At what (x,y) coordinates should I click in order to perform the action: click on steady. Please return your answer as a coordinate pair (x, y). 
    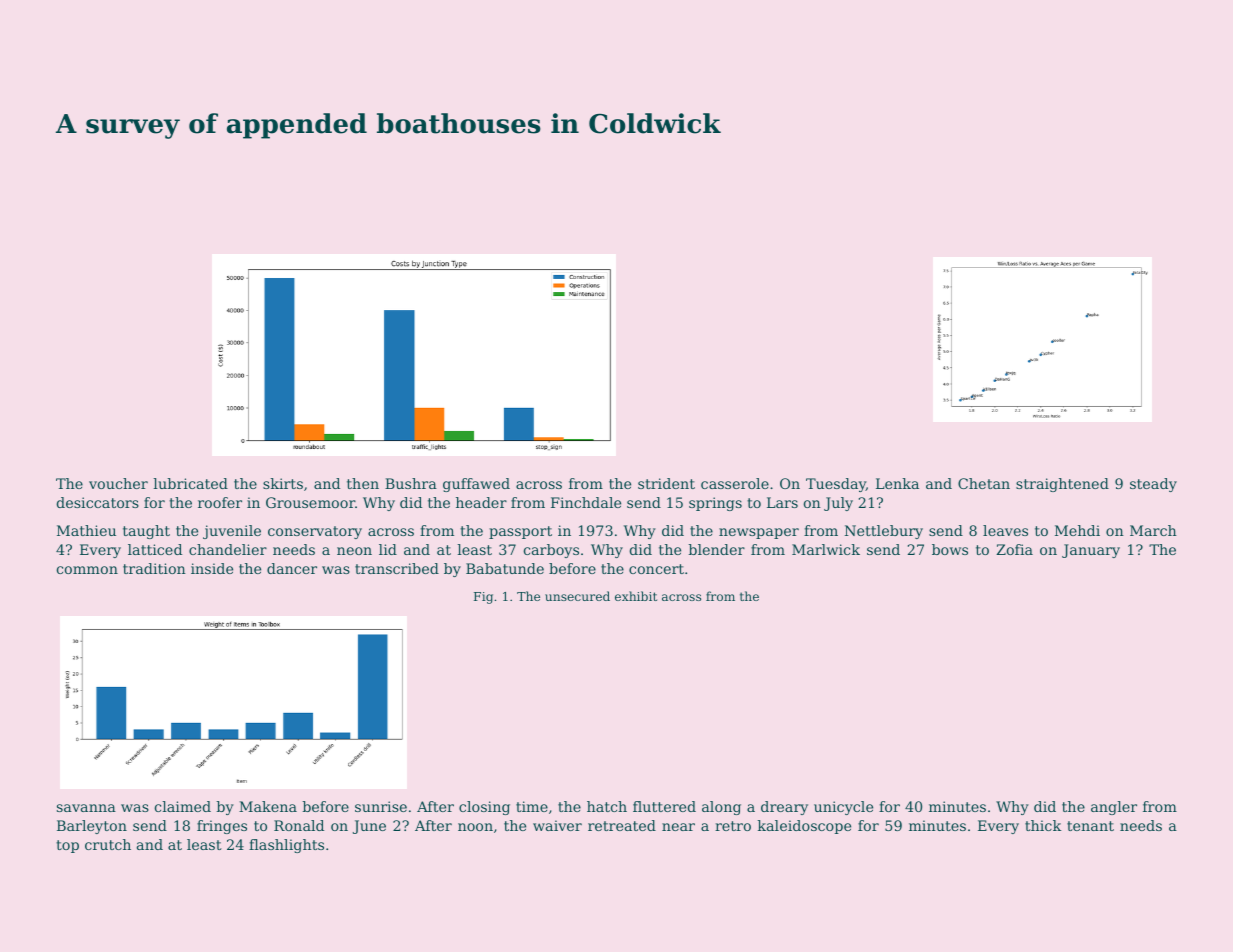
    Looking at the image, I should click on (1153, 485).
